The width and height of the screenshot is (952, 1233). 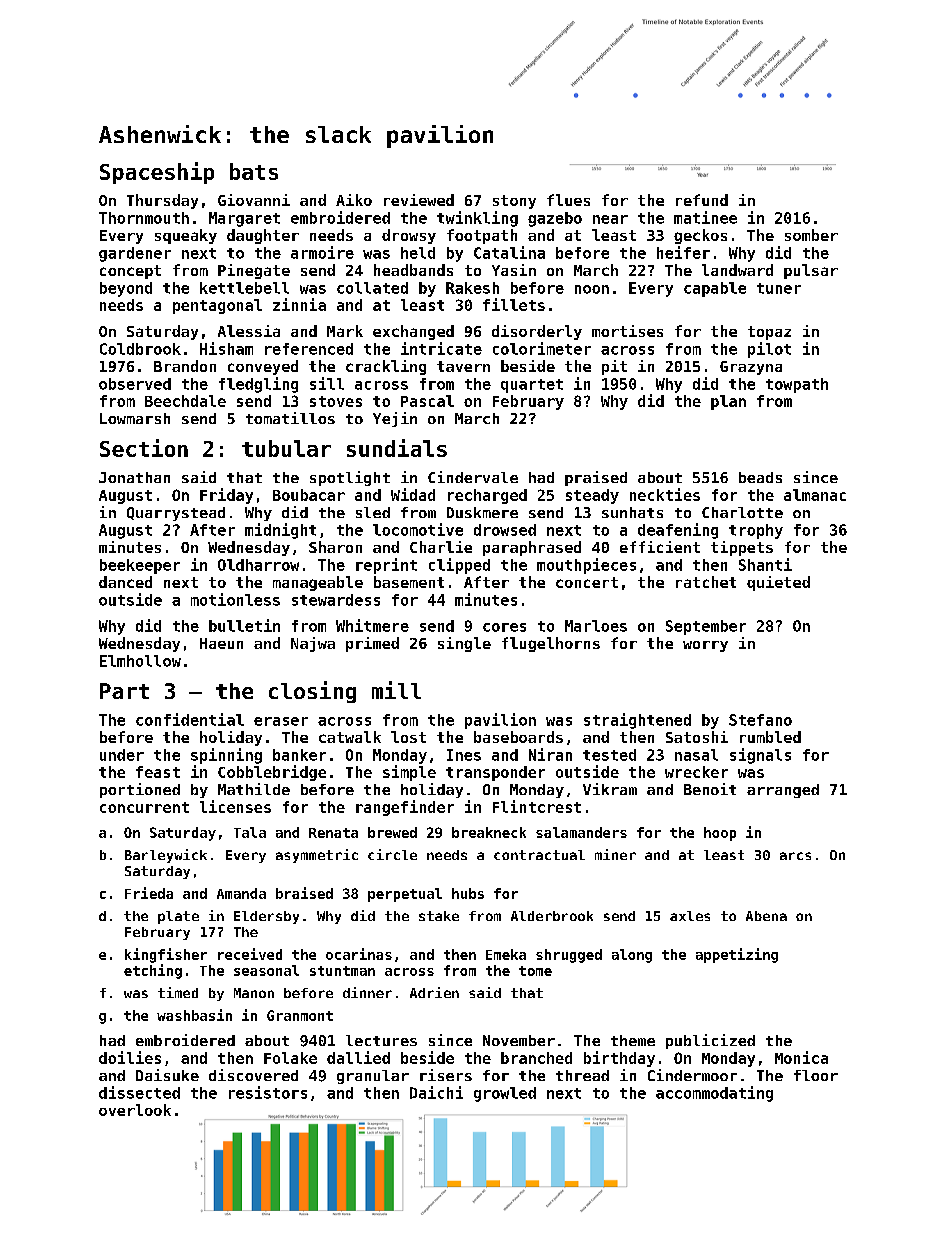 What do you see at coordinates (280, 531) in the screenshot?
I see `midnight` at bounding box center [280, 531].
